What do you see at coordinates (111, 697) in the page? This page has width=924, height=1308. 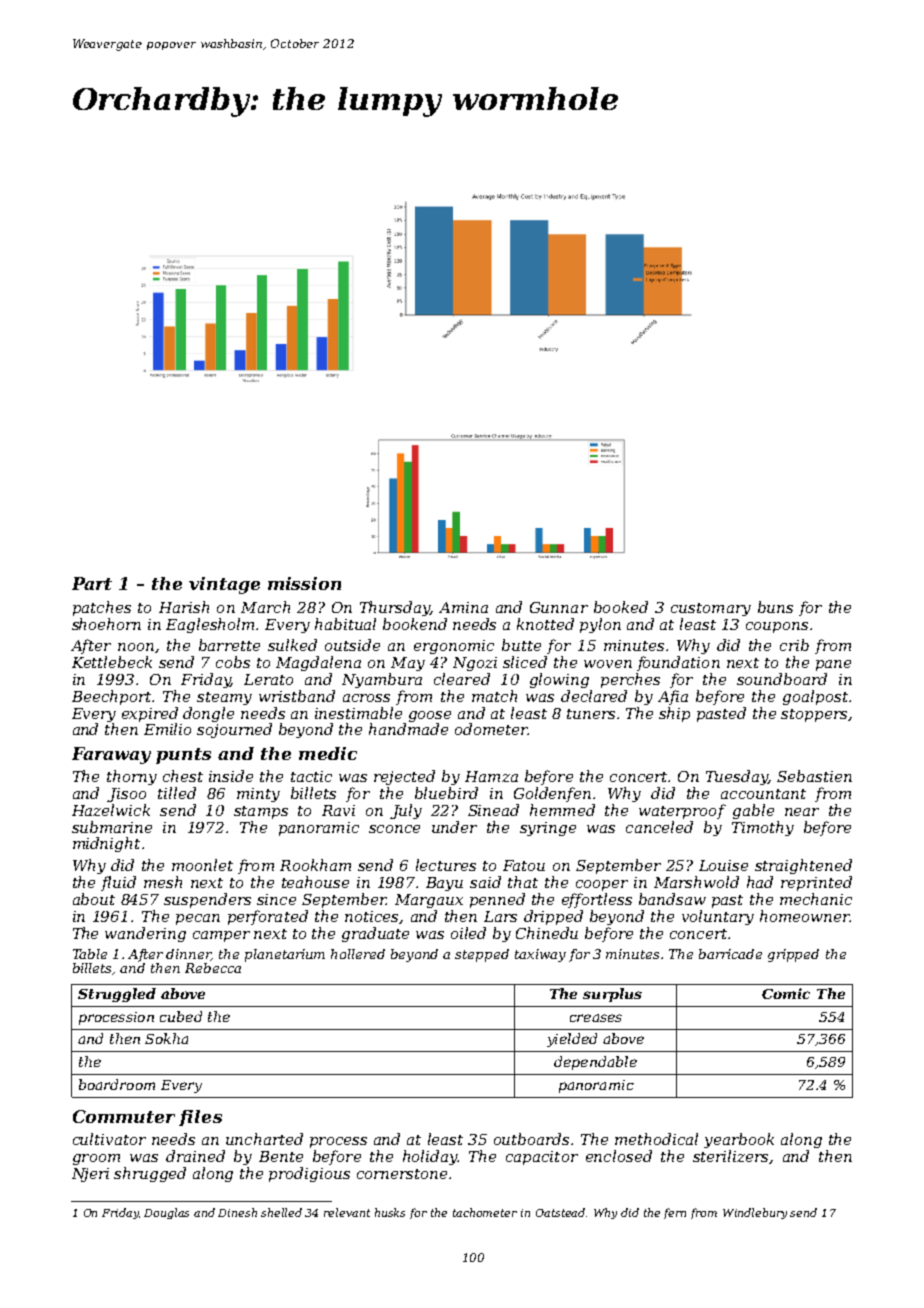 I see `Beechport` at bounding box center [111, 697].
